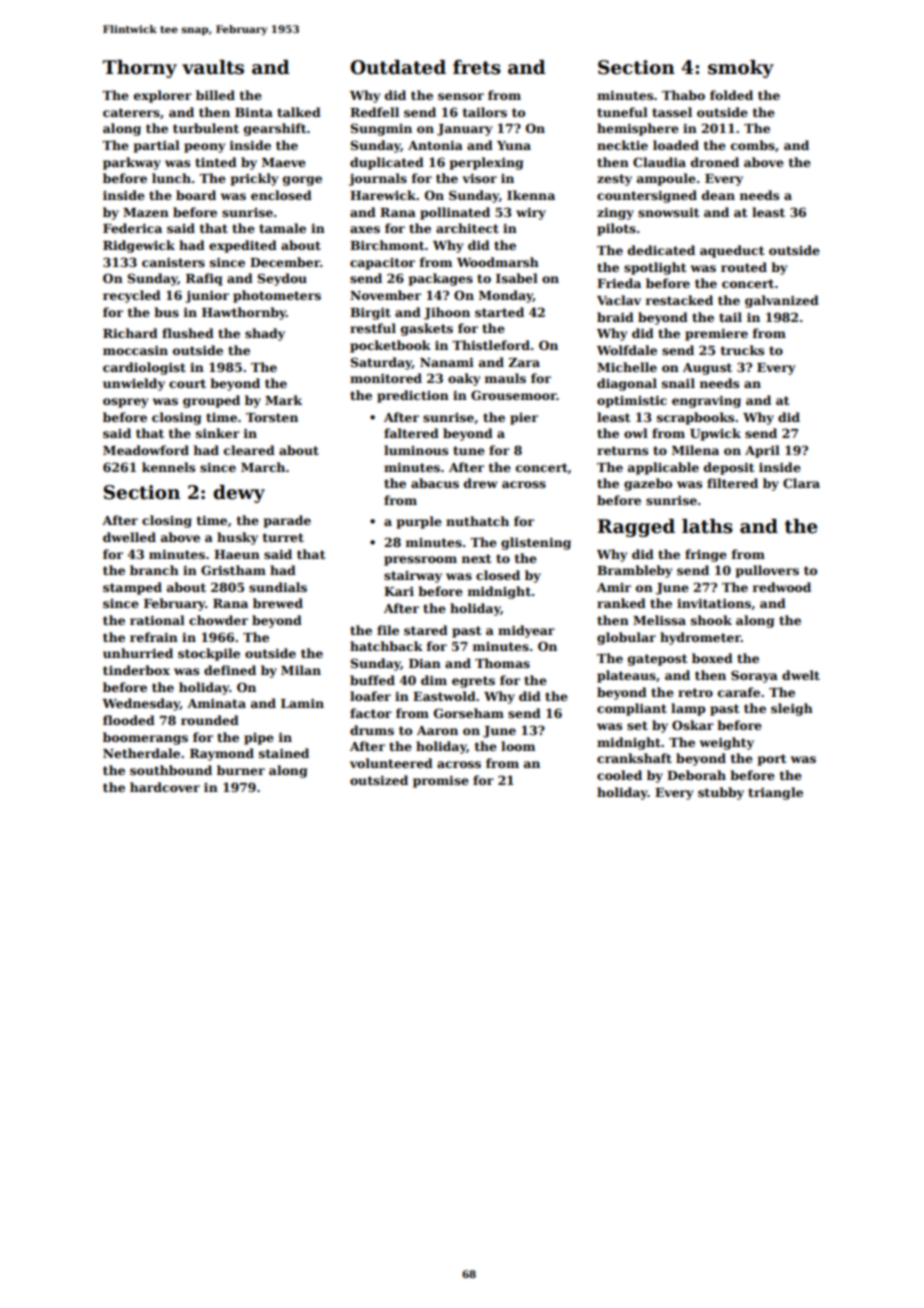 This page has height=1308, width=924. I want to click on next, so click(477, 558).
